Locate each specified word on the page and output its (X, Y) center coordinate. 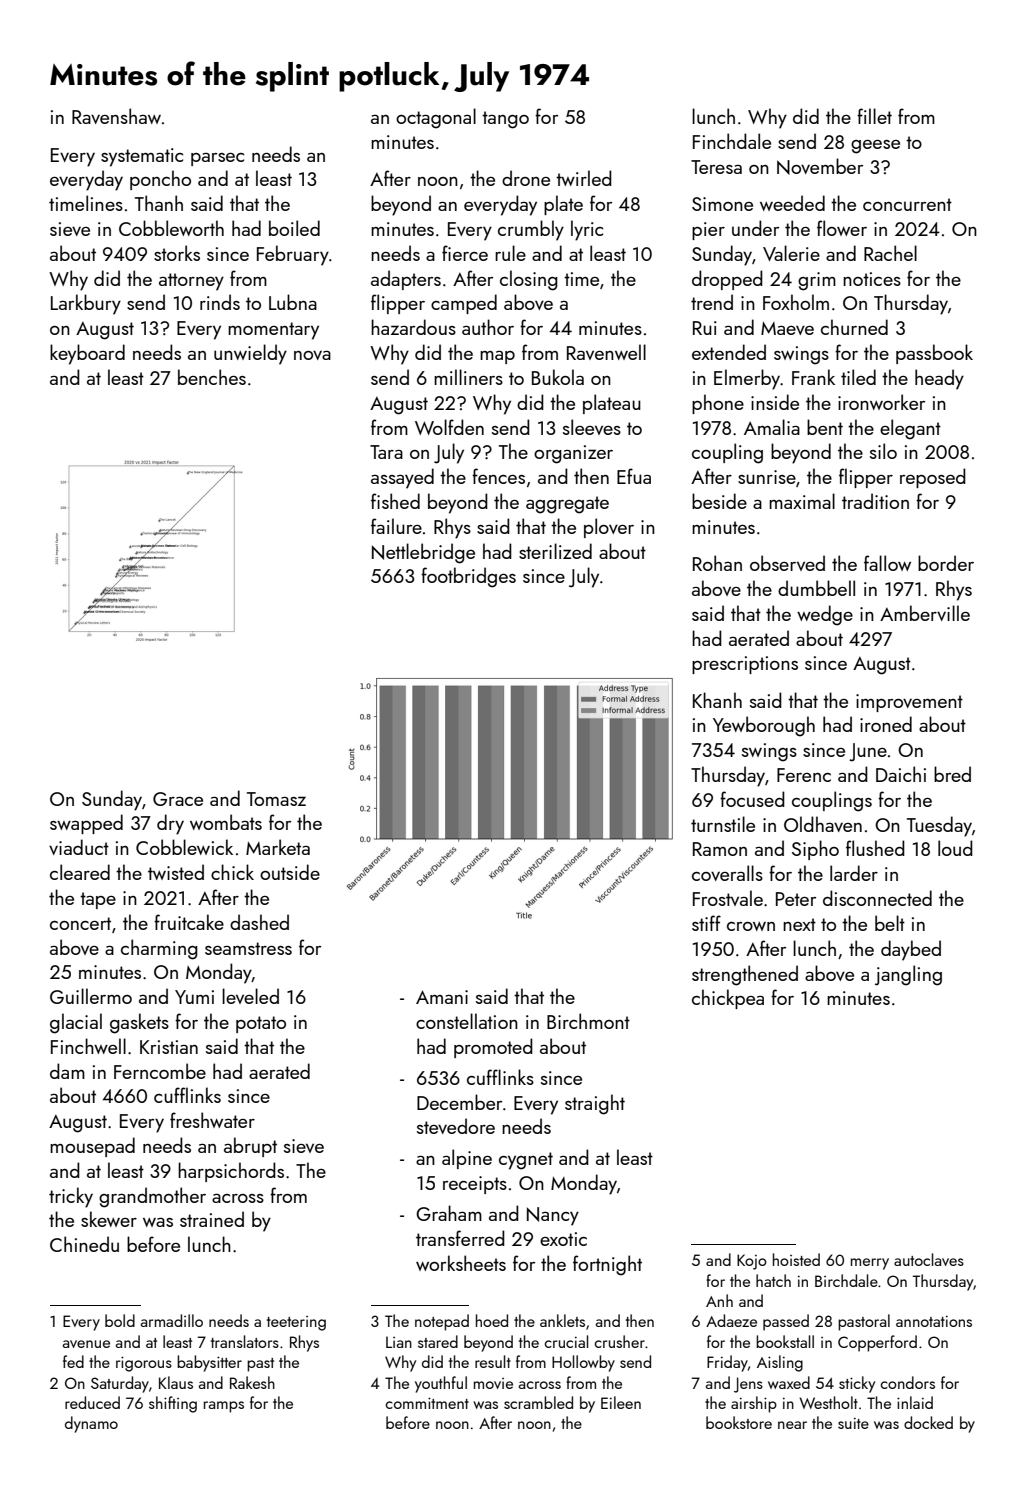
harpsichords (231, 1172)
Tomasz (276, 799)
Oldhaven (823, 824)
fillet (874, 116)
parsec (217, 159)
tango (505, 120)
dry (170, 824)
